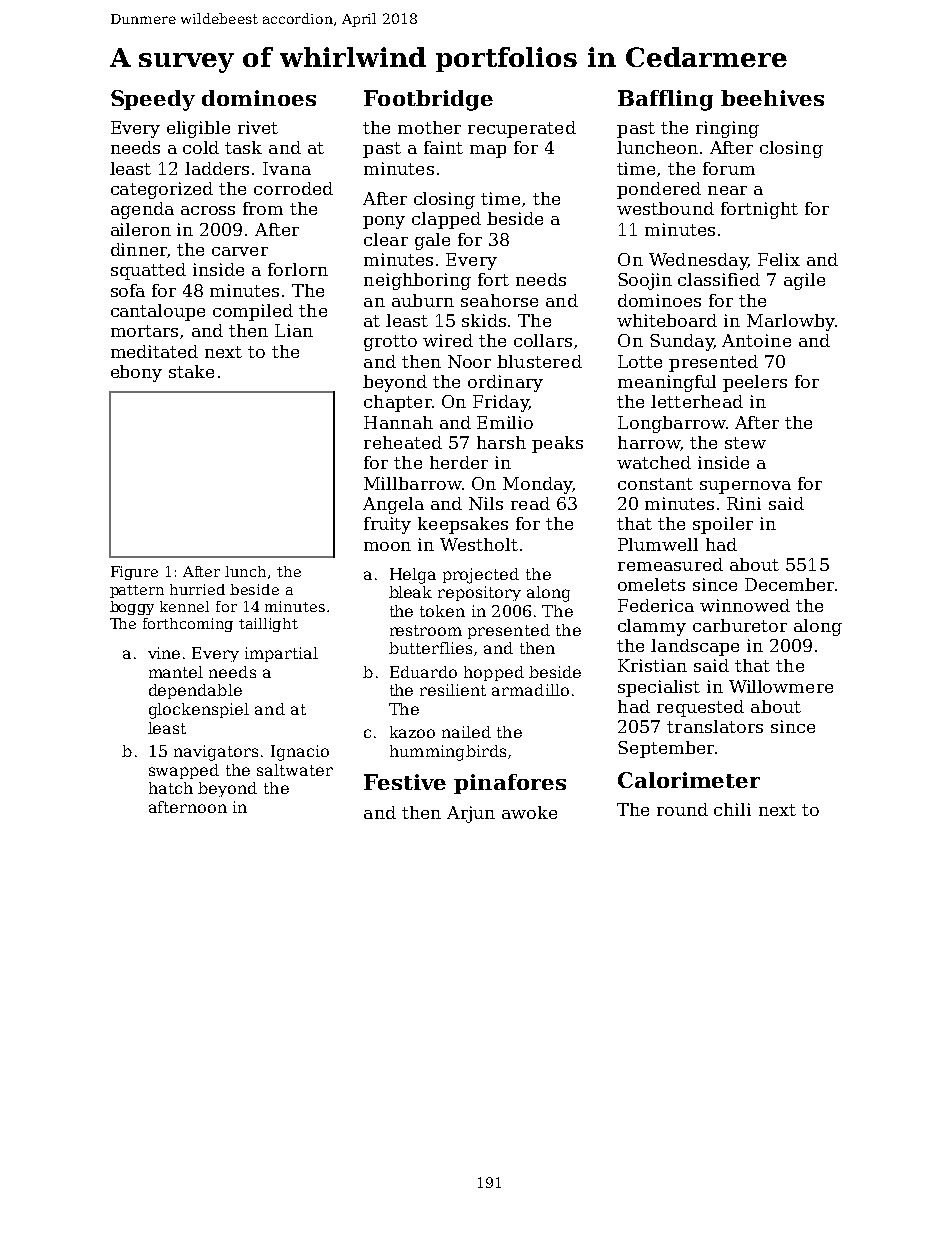 Image resolution: width=952 pixels, height=1233 pixels. Describe the element at coordinates (666, 749) in the screenshot. I see `September` at that location.
